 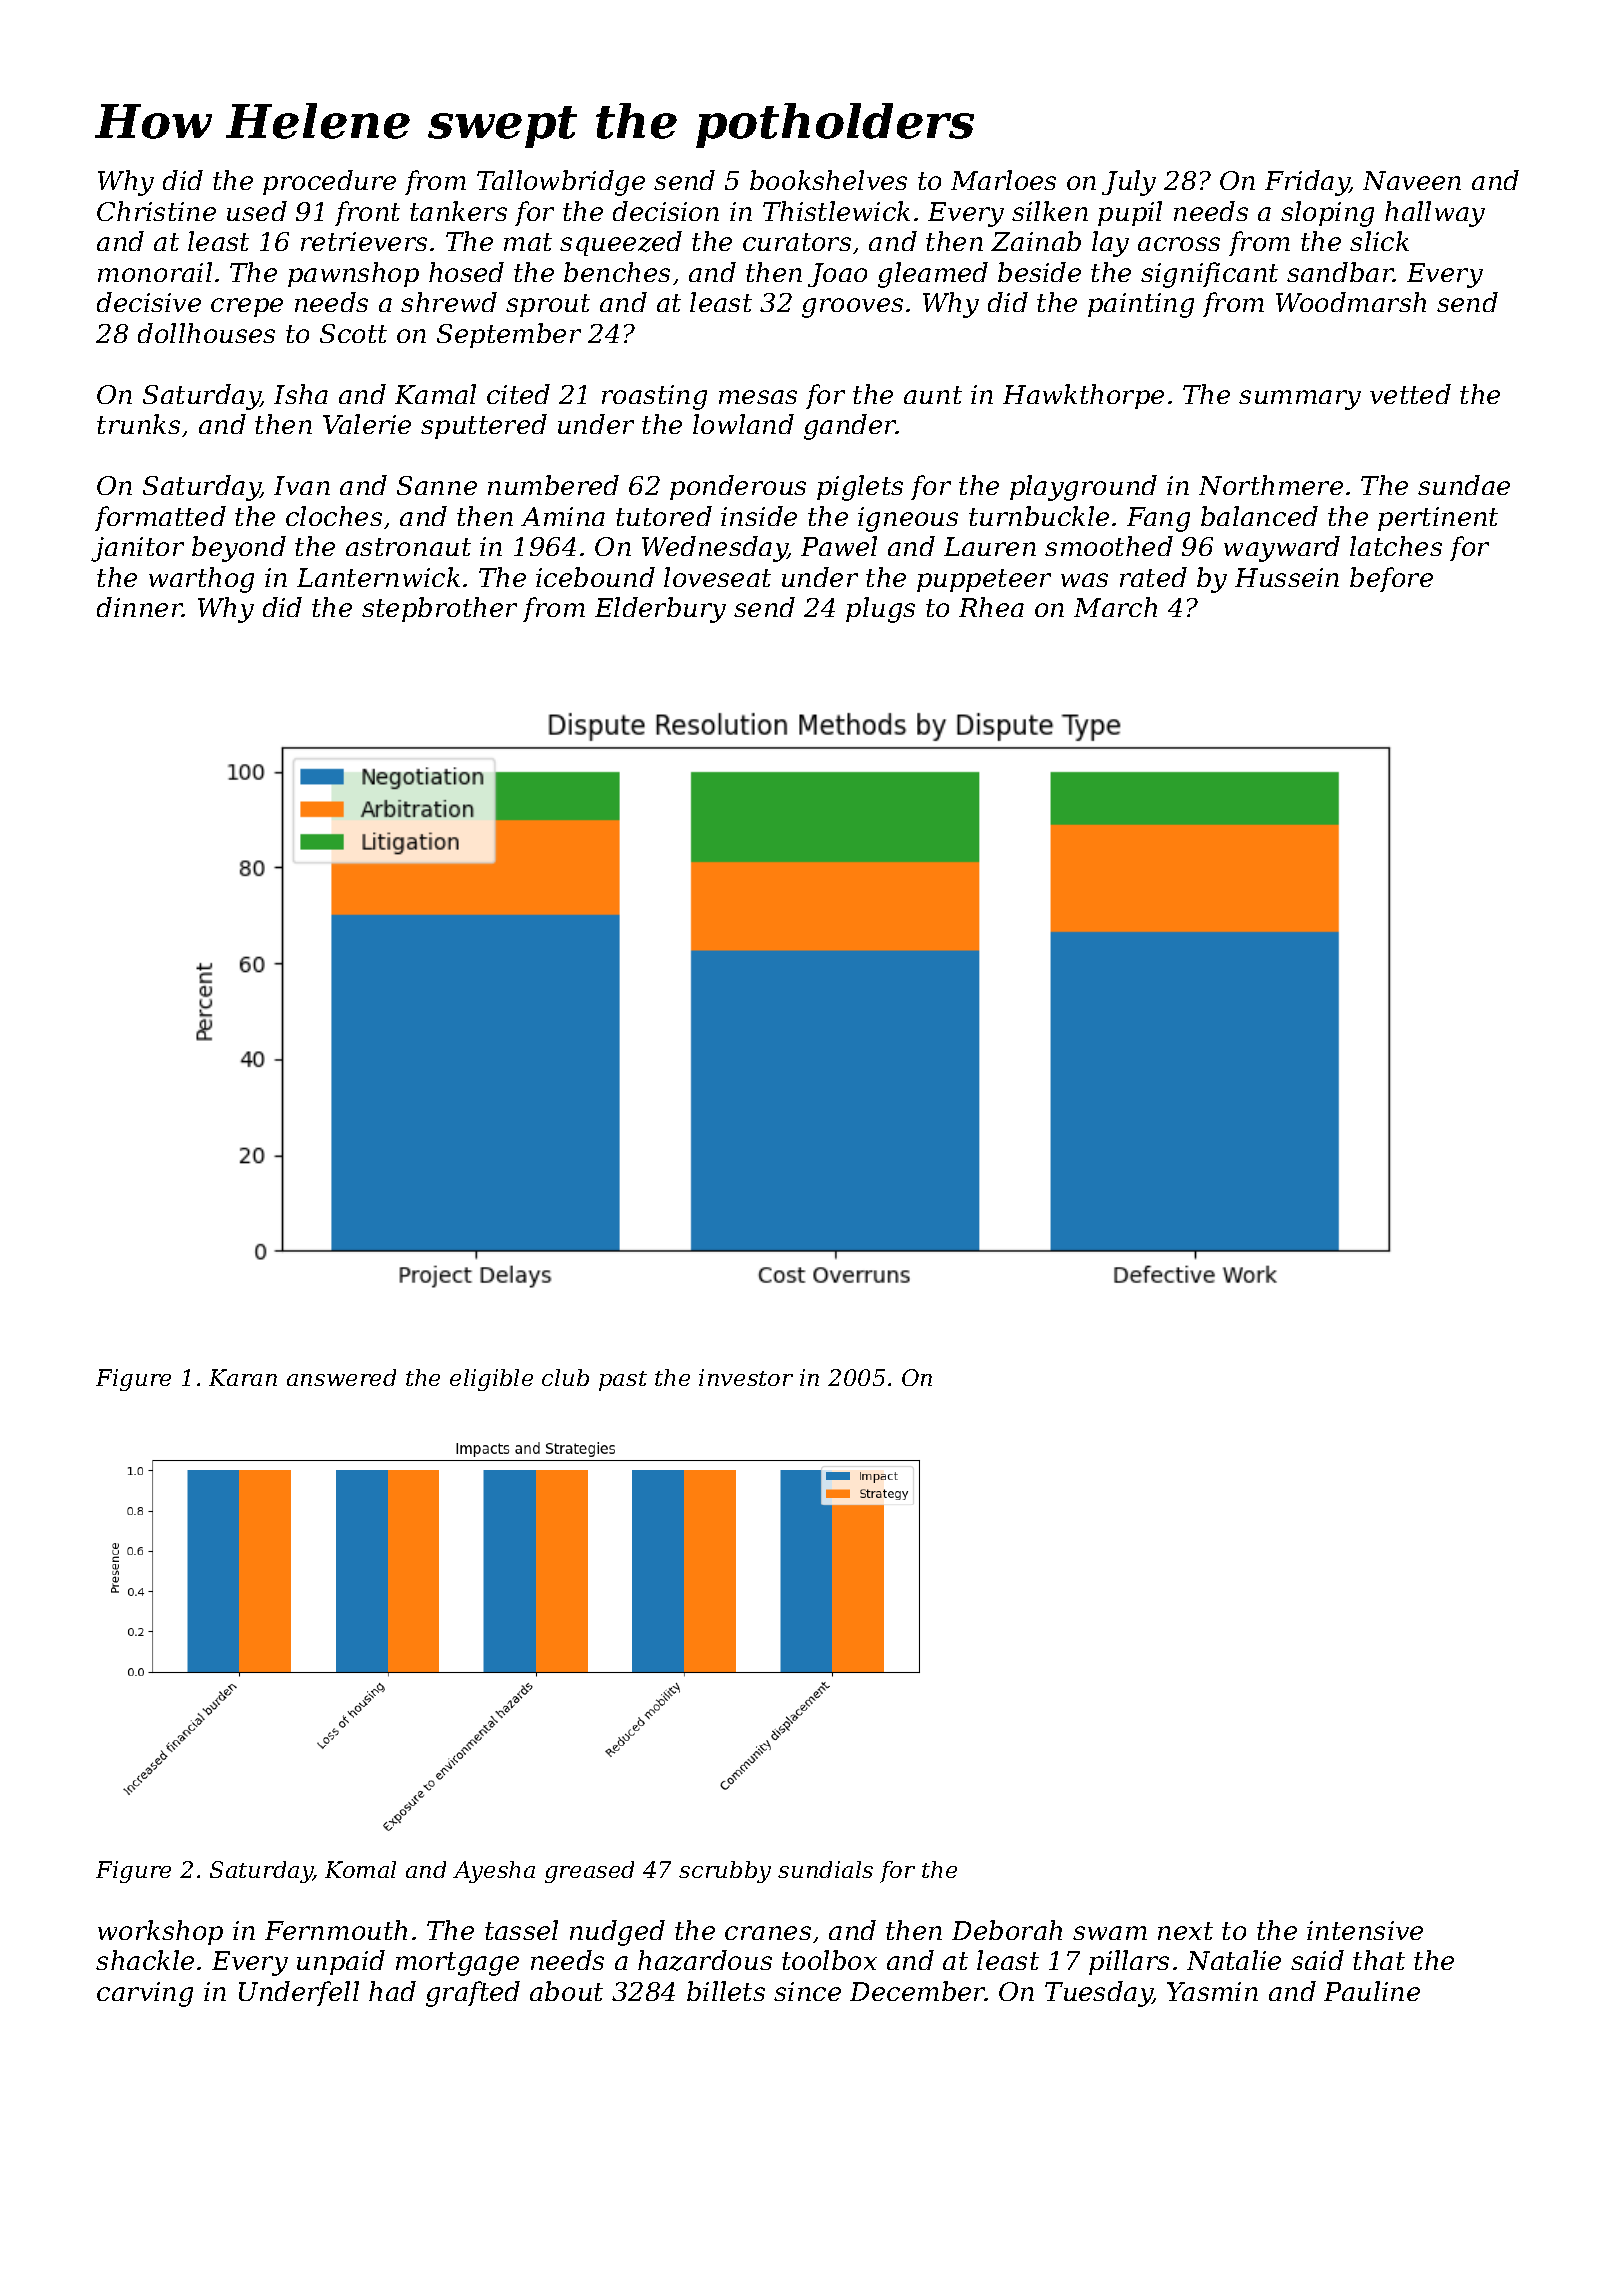 I want to click on investor, so click(x=746, y=1377).
